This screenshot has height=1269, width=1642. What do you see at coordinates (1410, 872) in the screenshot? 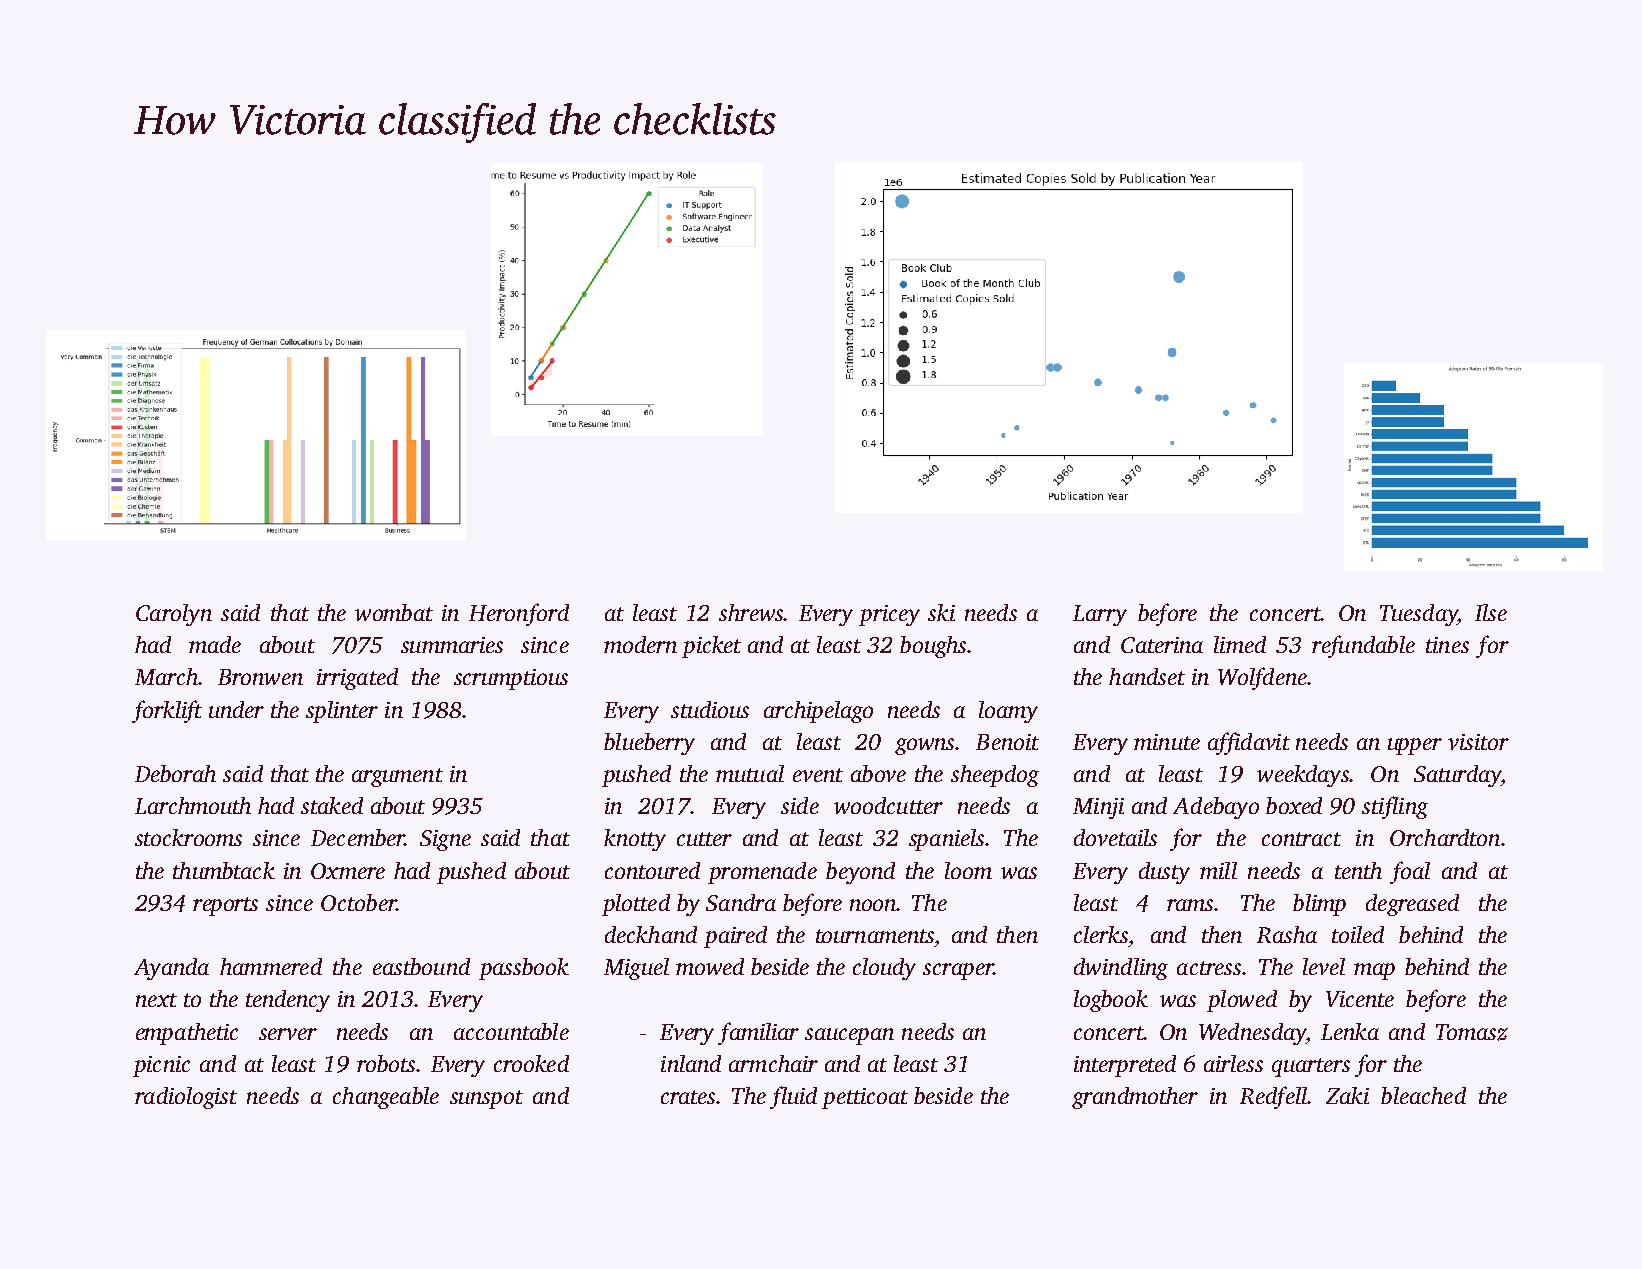
I see `foal` at bounding box center [1410, 872].
